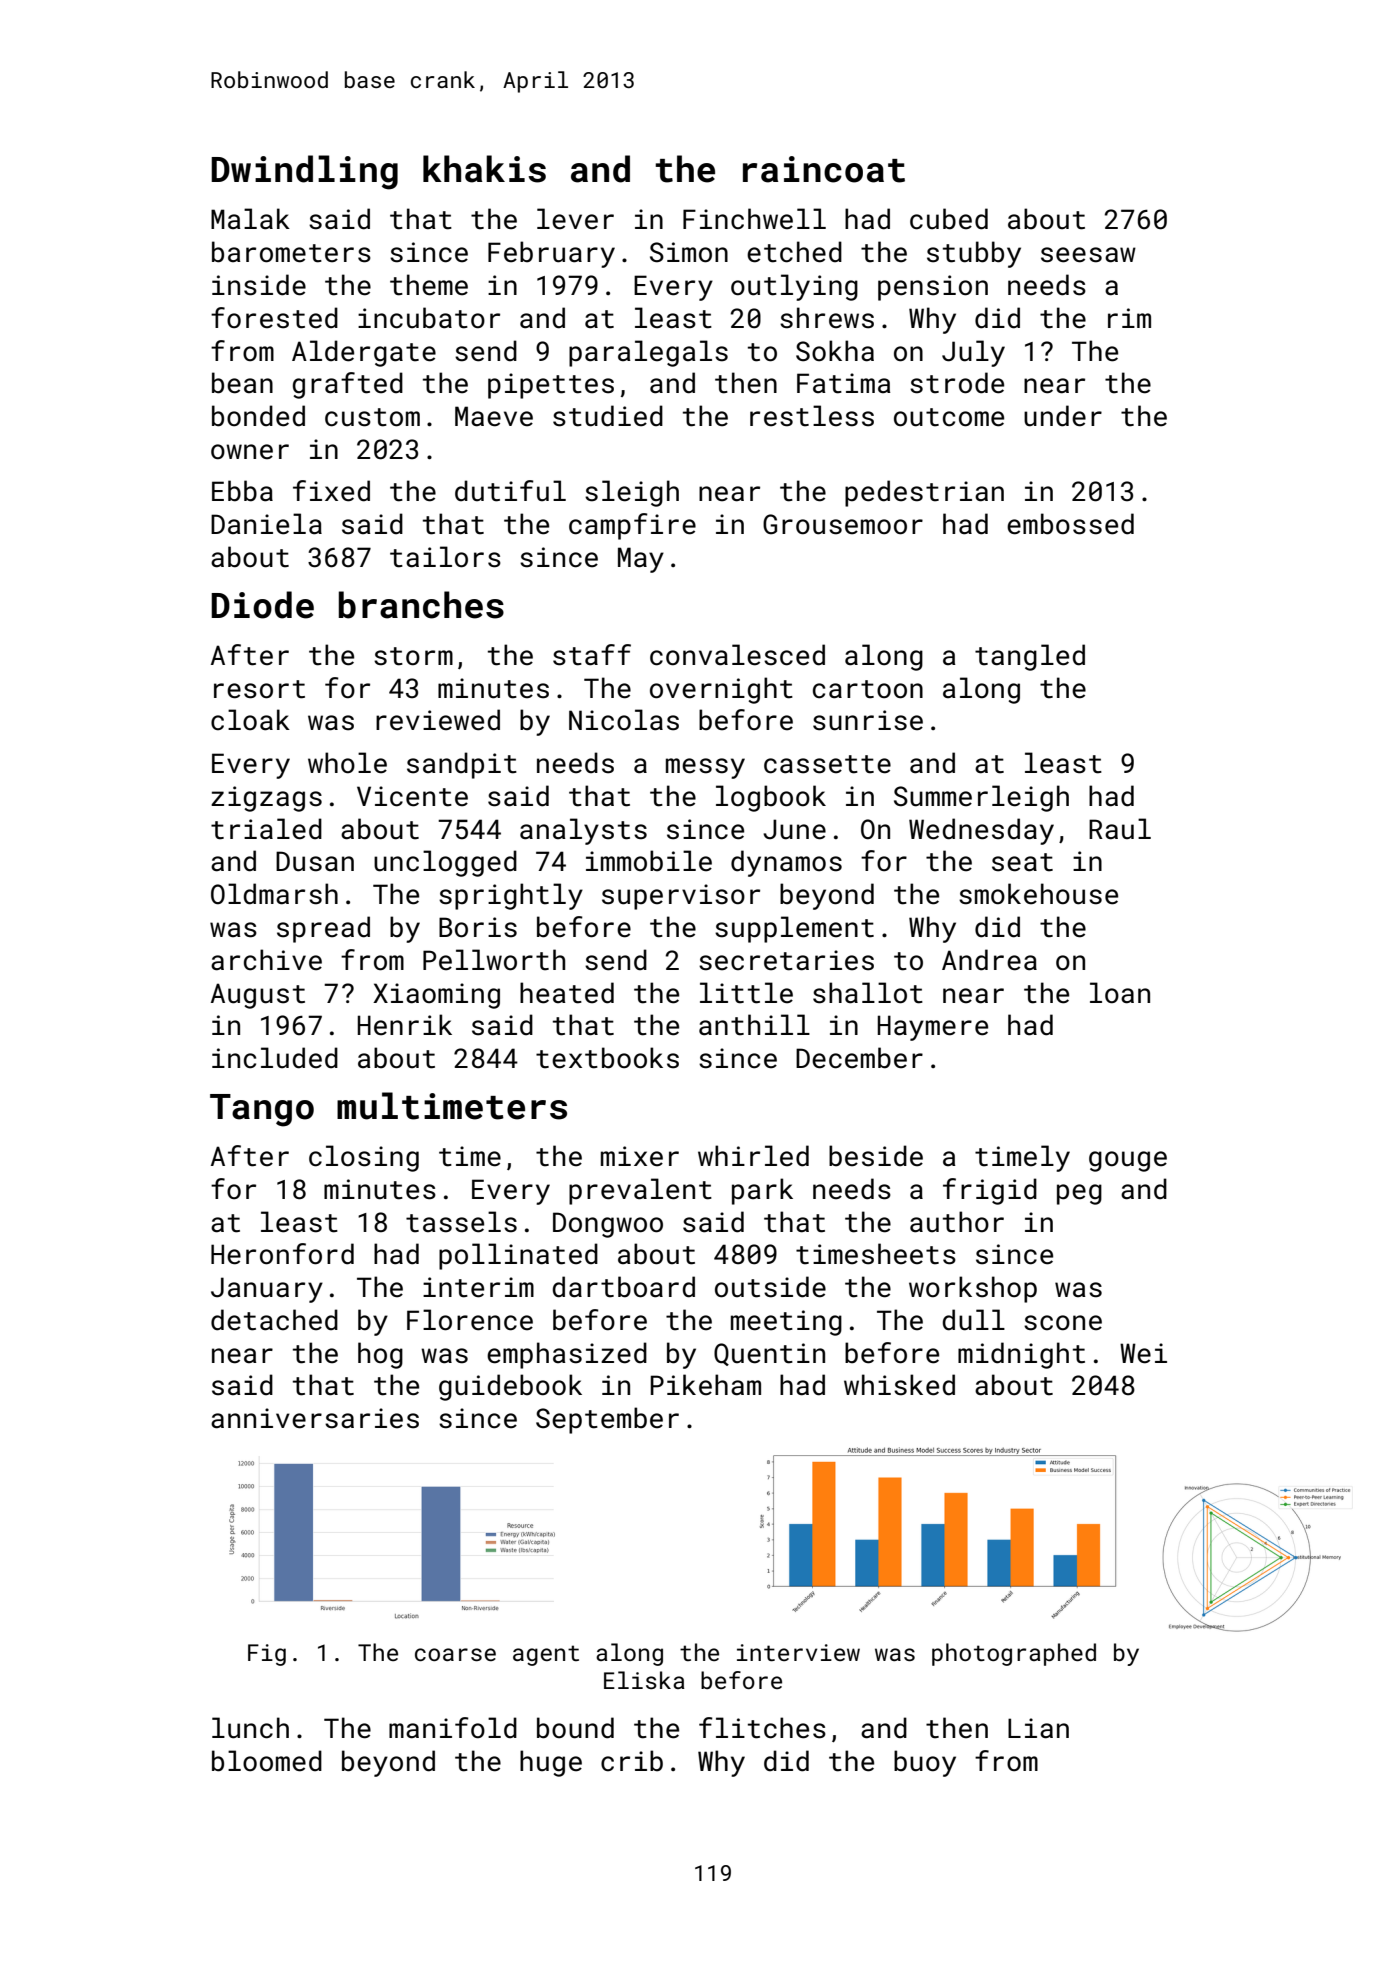 This image has height=1969, width=1386. Describe the element at coordinates (824, 169) in the image. I see `raincoat` at that location.
